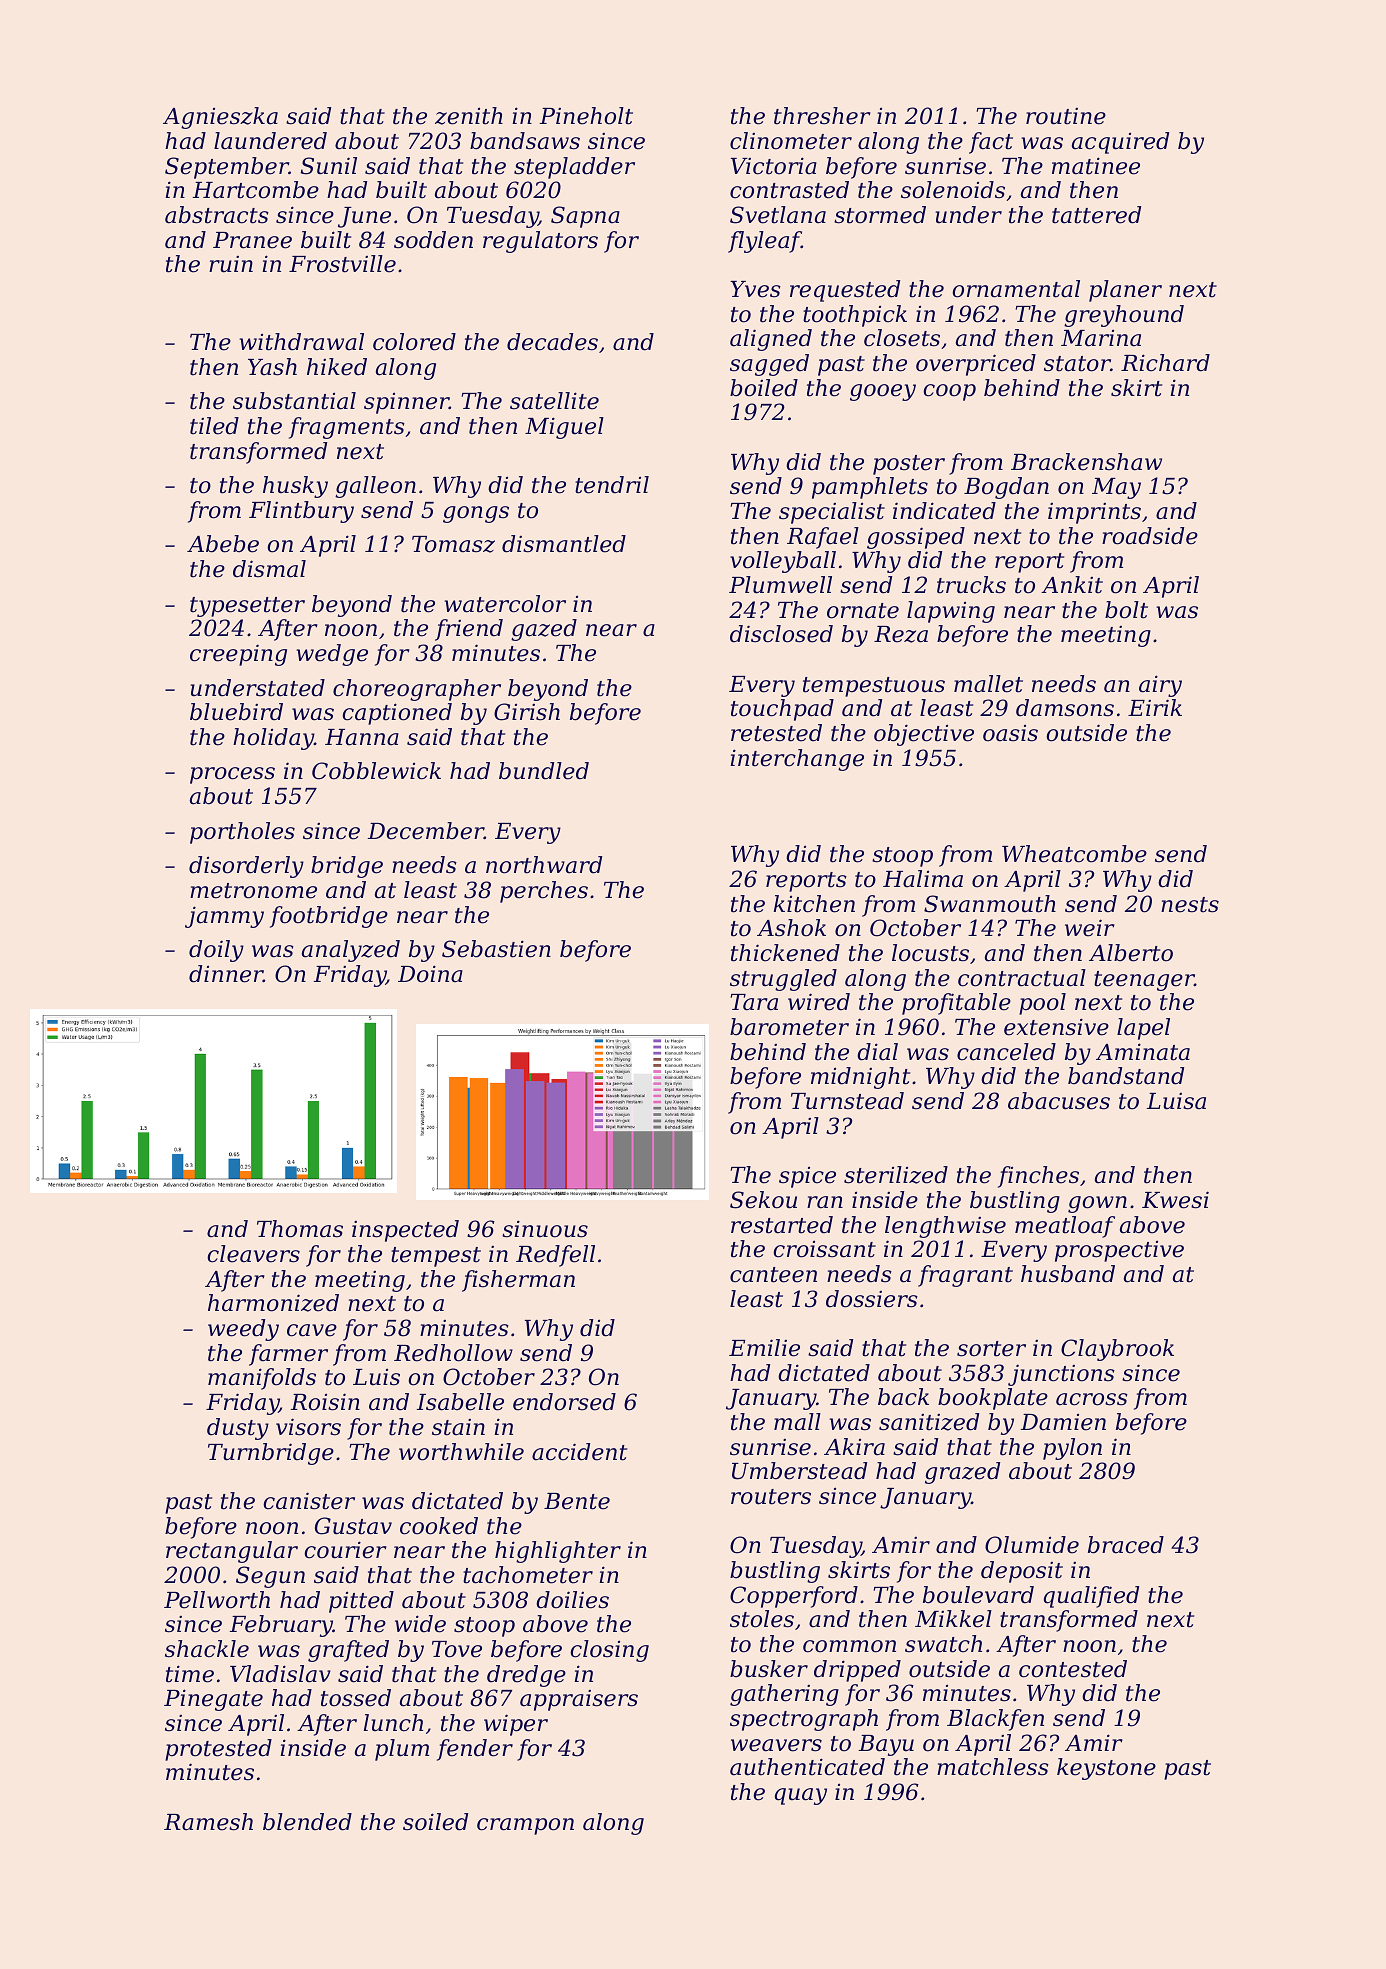 This image has width=1386, height=1969. I want to click on blended, so click(307, 1822).
